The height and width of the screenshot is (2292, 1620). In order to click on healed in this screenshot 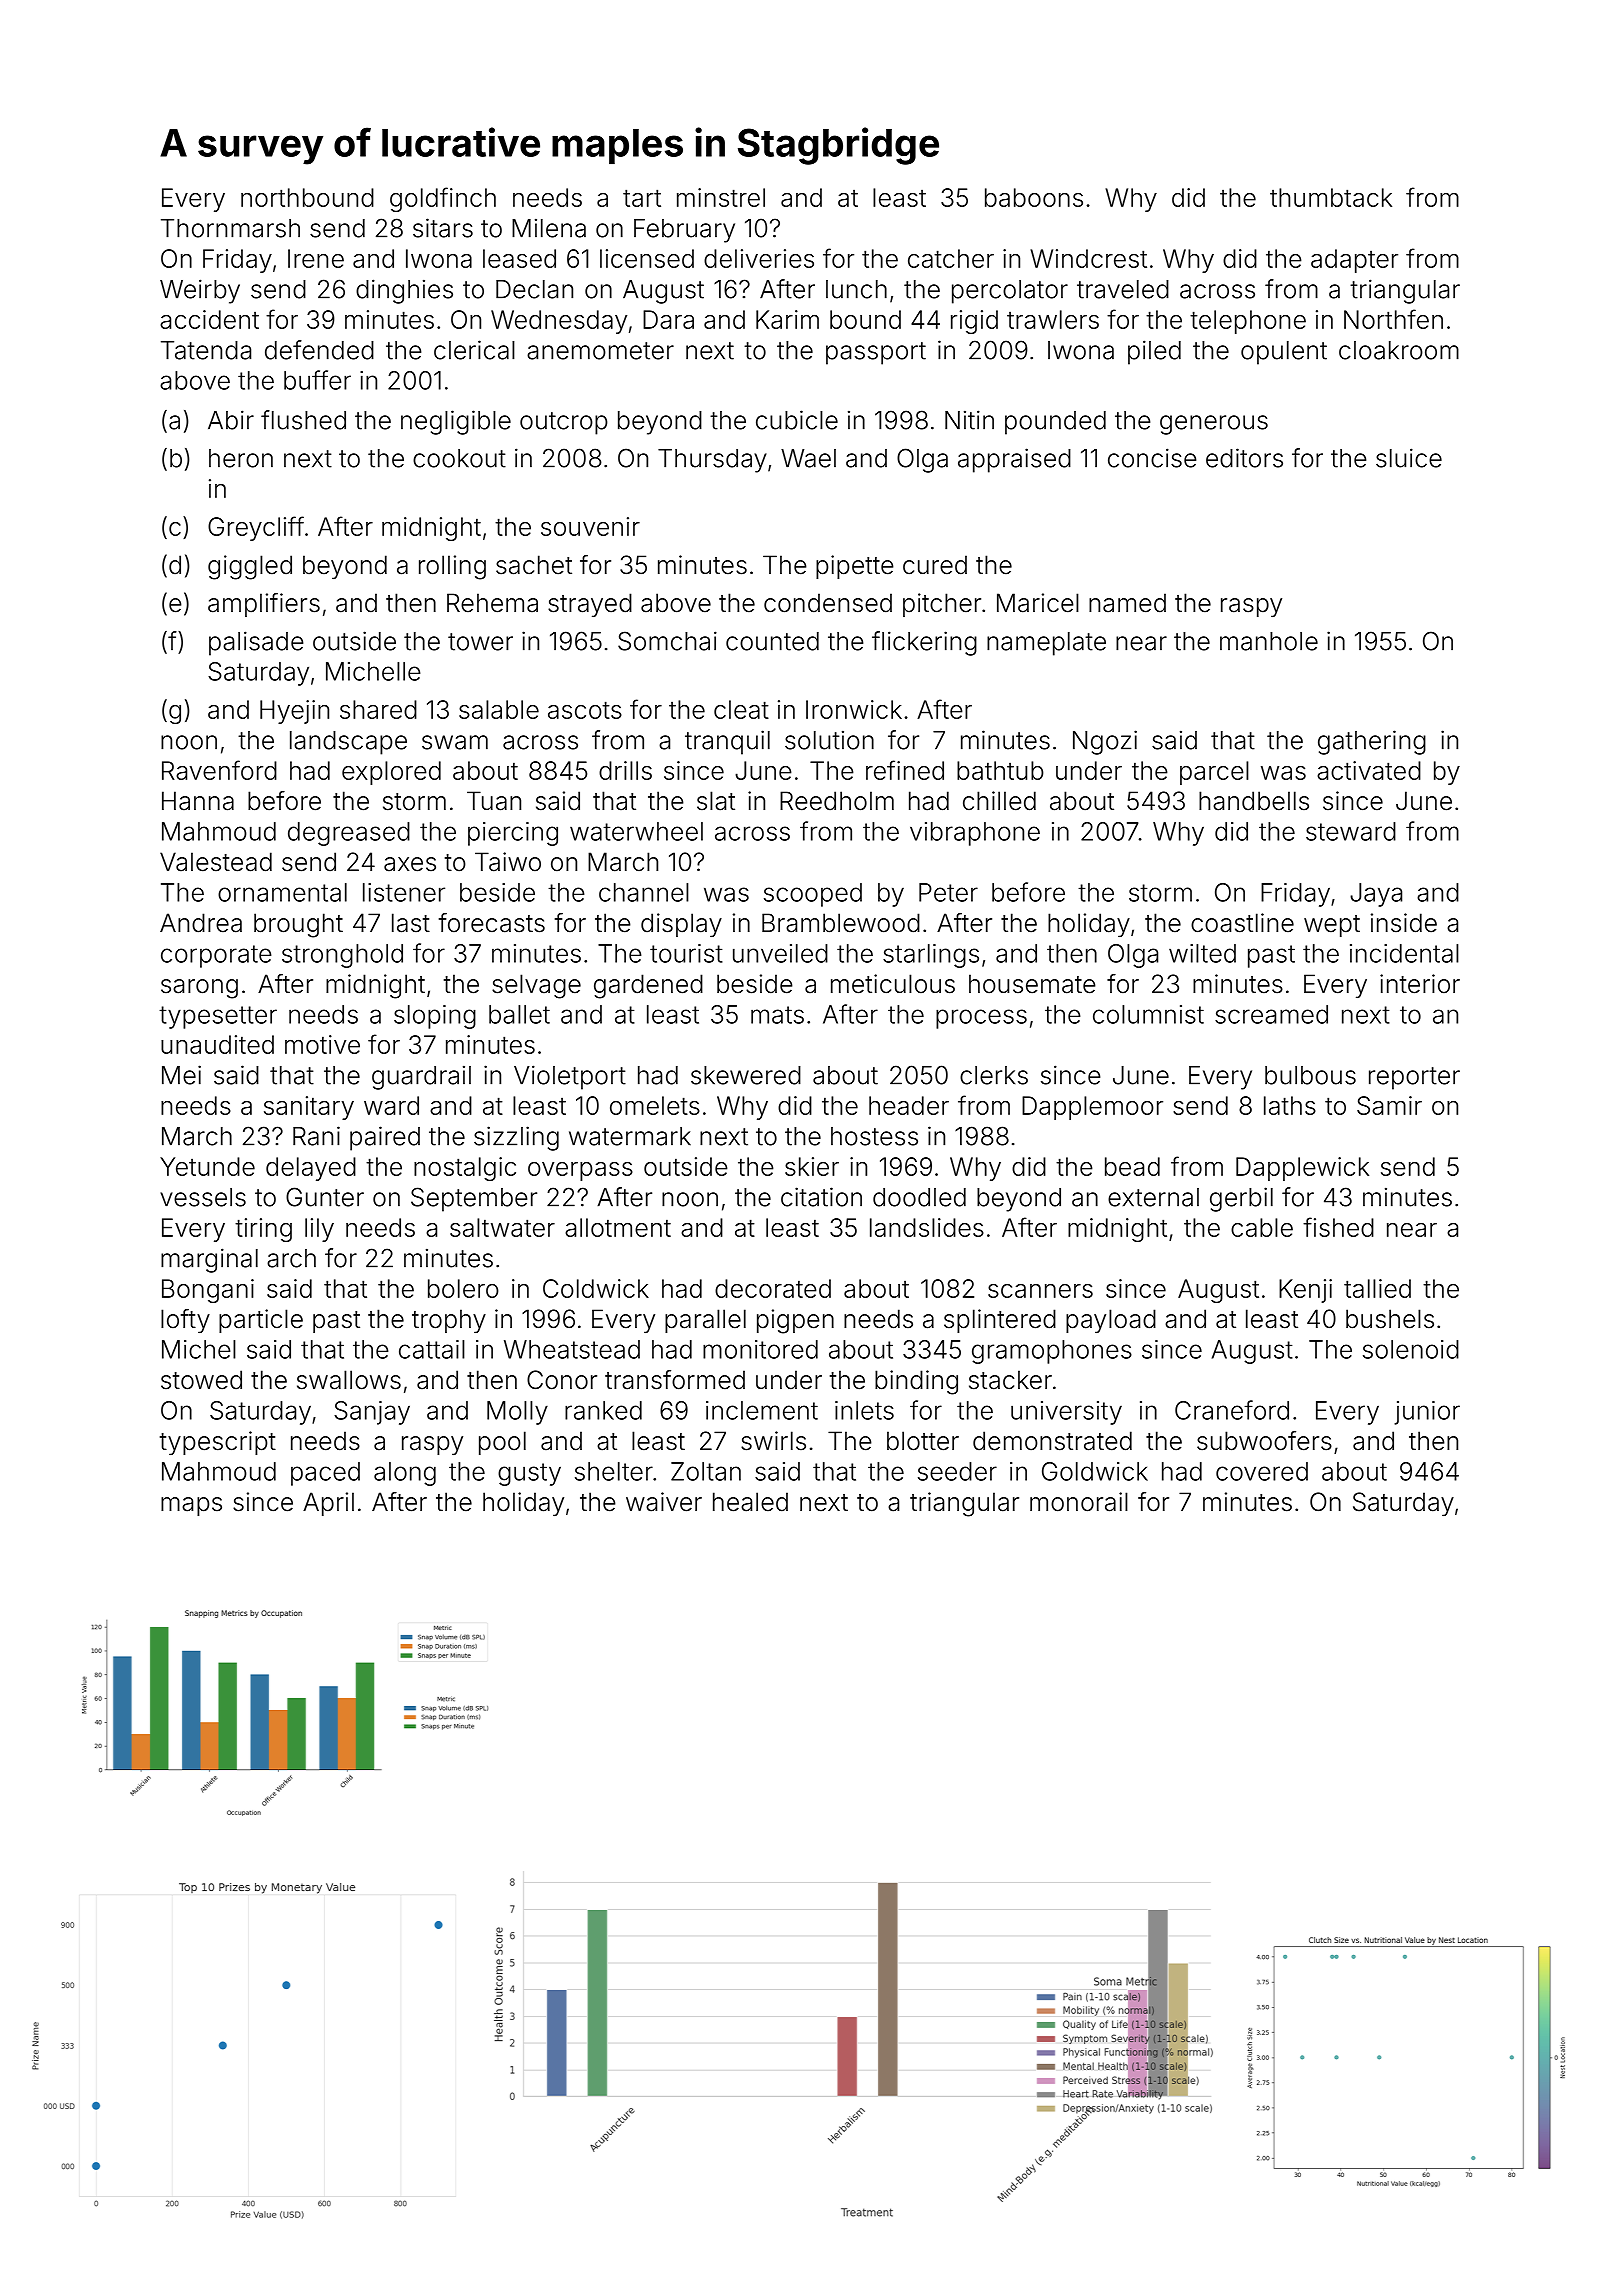, I will do `click(750, 1502)`.
